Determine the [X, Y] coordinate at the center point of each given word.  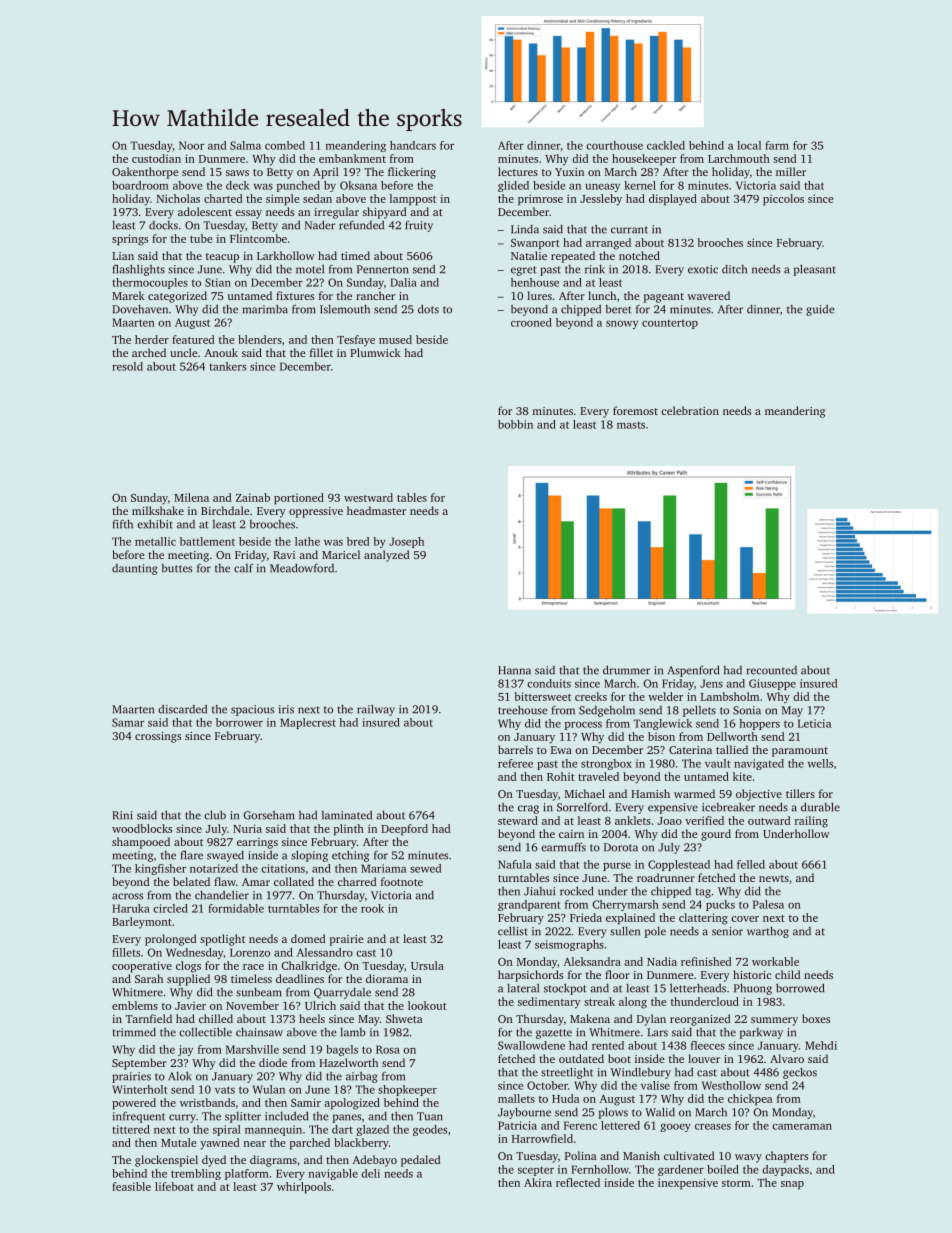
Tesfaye [356, 341]
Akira [538, 1182]
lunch [602, 295]
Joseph [406, 542]
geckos [800, 1073]
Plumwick [375, 352]
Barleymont [142, 923]
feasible [131, 1186]
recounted [771, 670]
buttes [176, 568]
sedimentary [549, 1003]
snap [792, 1185]
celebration [690, 410]
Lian [123, 256]
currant [629, 230]
